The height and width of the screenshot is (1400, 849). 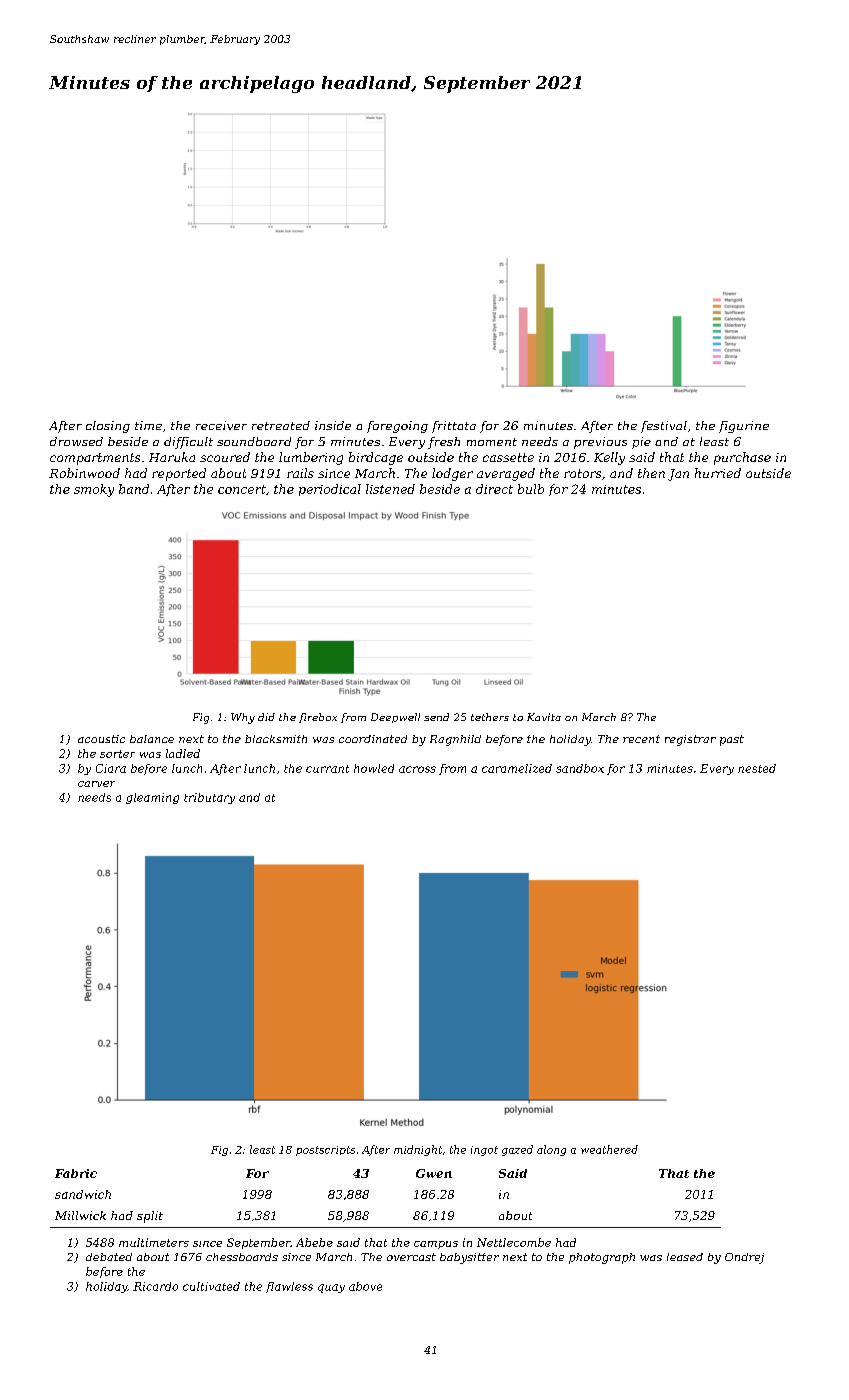 I want to click on flawless, so click(x=289, y=1287).
